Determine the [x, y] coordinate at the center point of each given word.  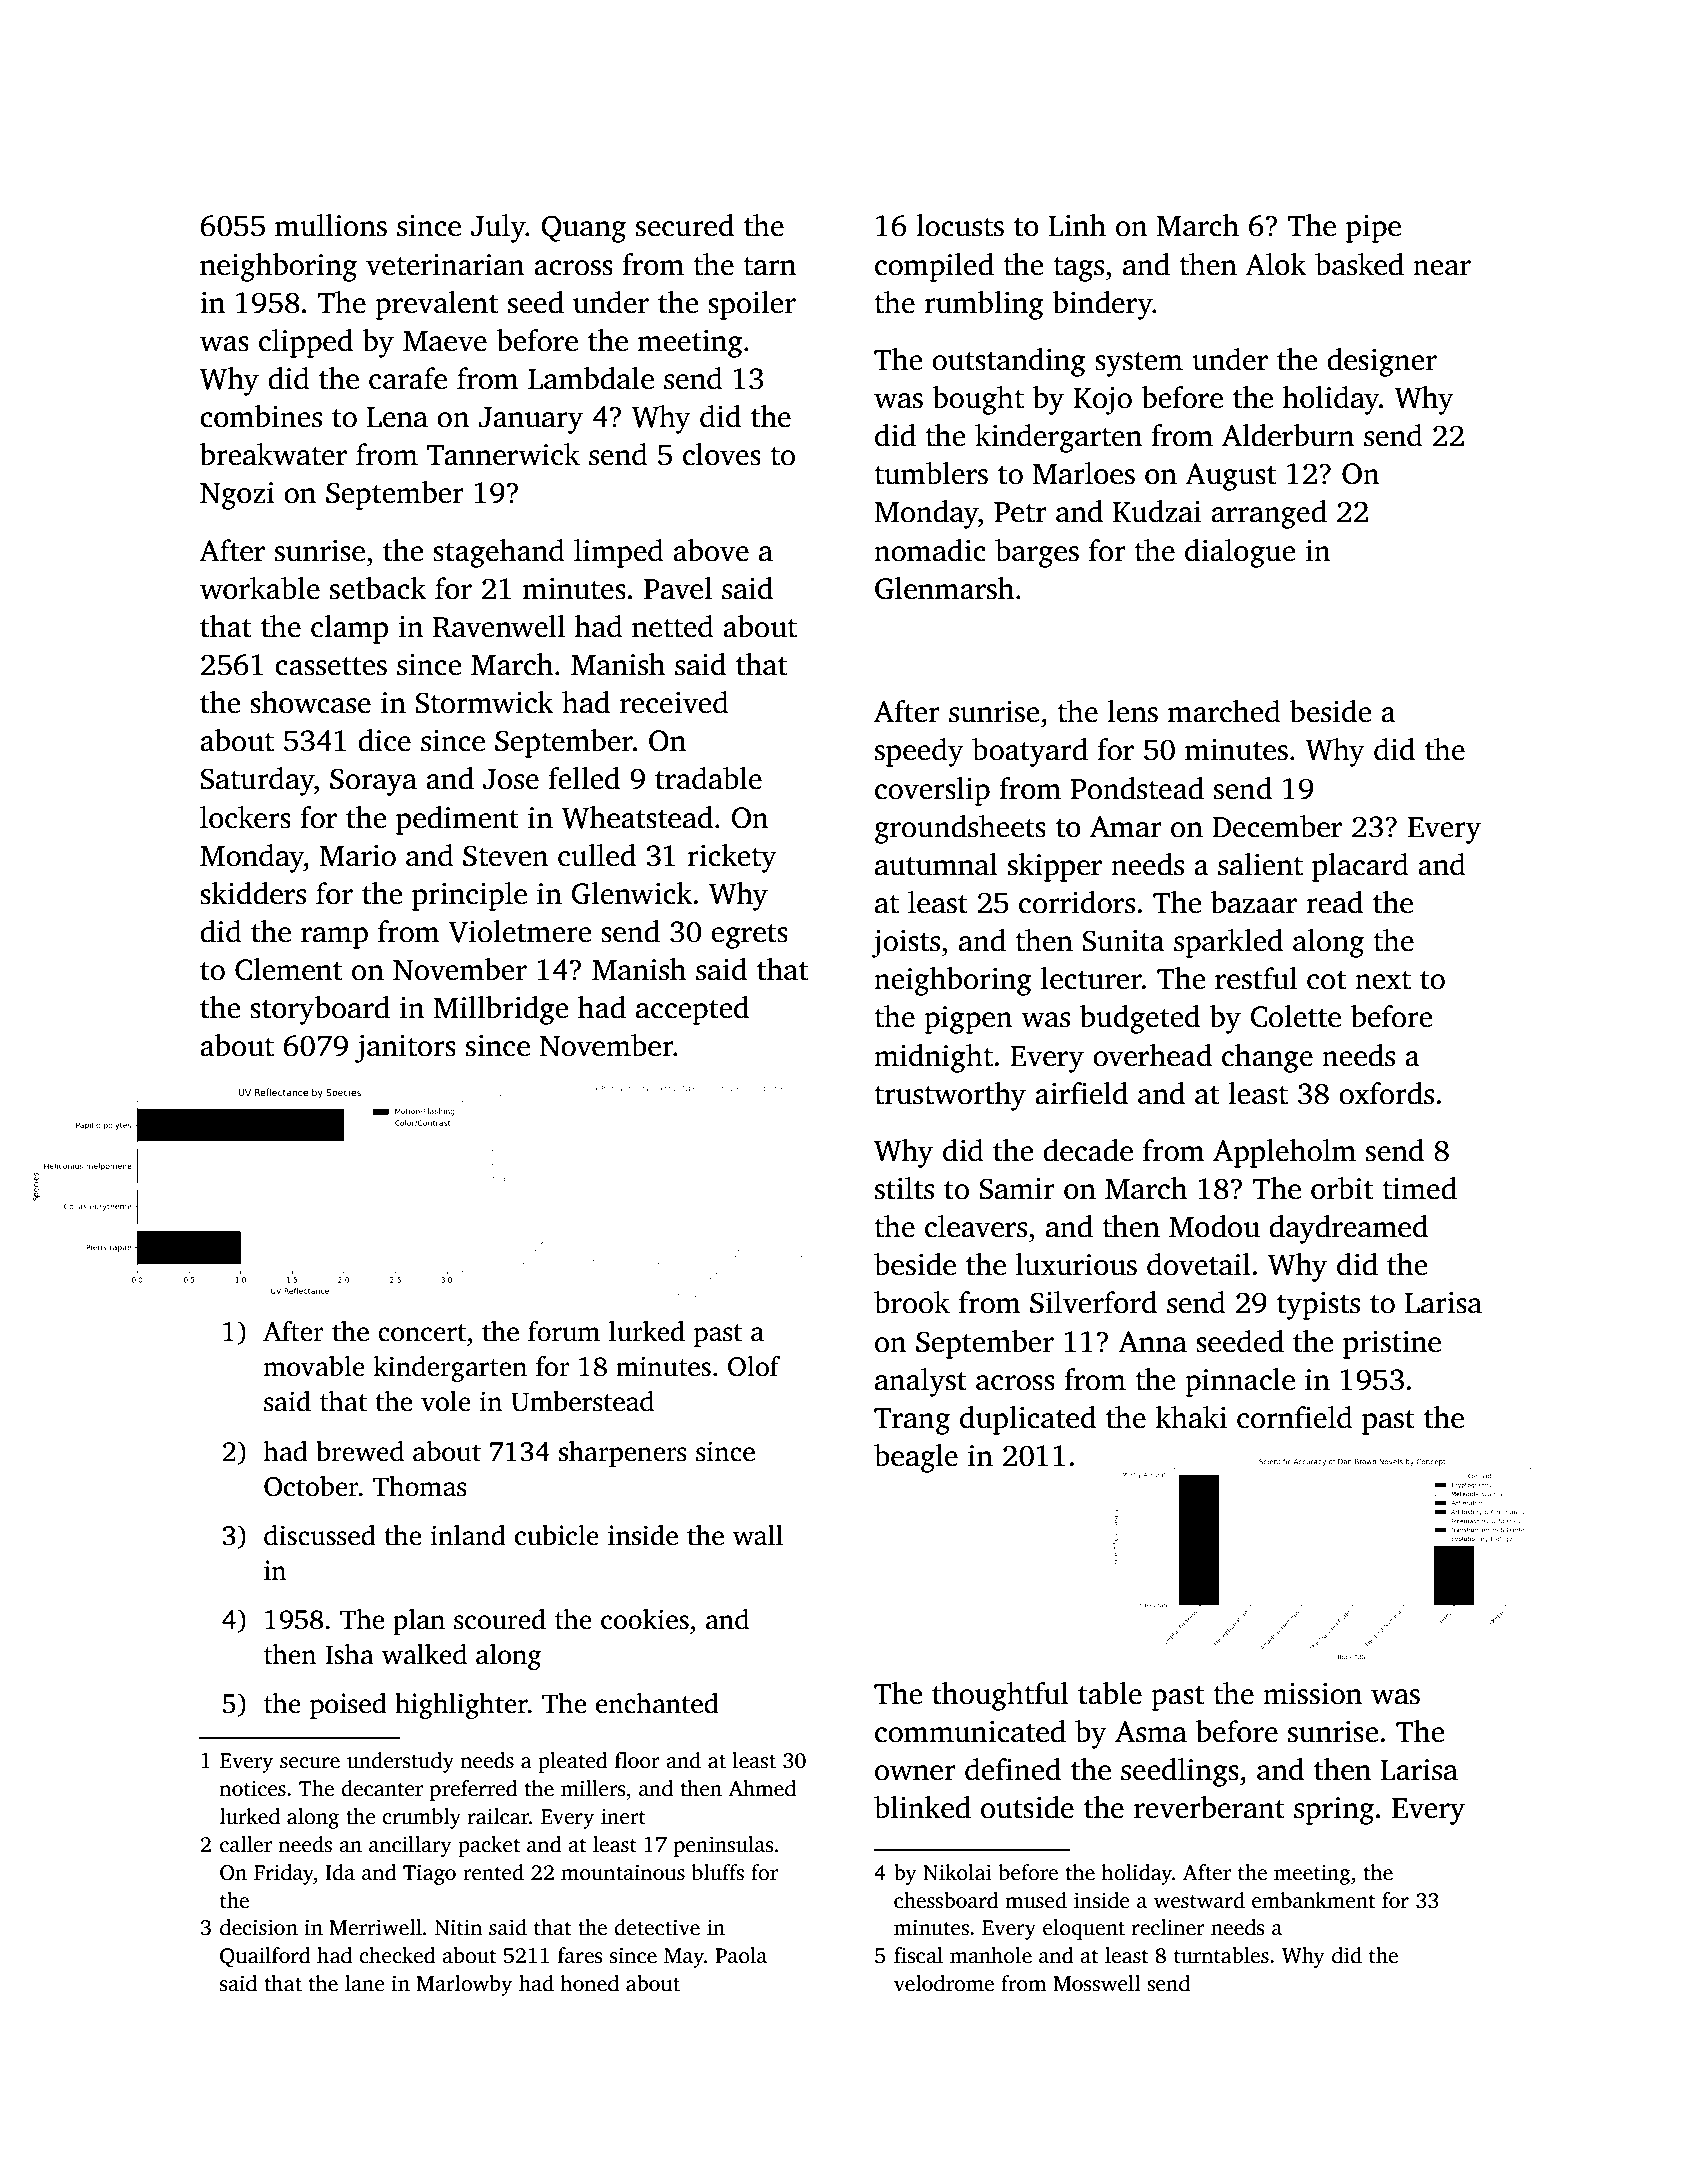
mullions [331, 225]
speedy [919, 752]
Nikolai [957, 1872]
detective [657, 1927]
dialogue [1240, 553]
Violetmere [519, 931]
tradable [708, 778]
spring [1334, 1811]
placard [1360, 867]
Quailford [265, 1957]
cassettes [331, 666]
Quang [583, 229]
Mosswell [1097, 1983]
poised [348, 1706]
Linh [1077, 225]
